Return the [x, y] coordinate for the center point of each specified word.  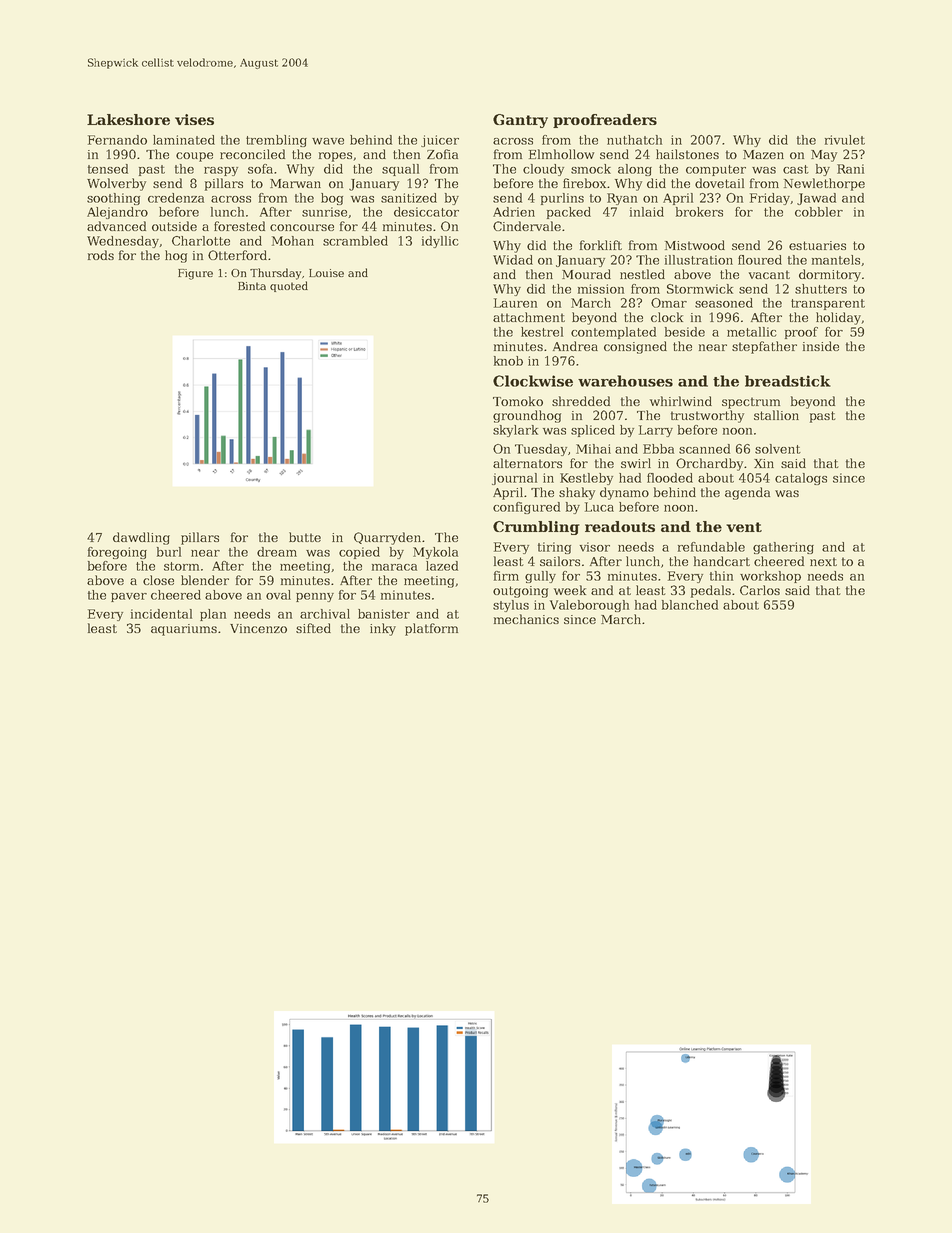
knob [508, 361]
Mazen [763, 154]
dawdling [141, 538]
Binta [252, 286]
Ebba [658, 449]
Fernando [117, 140]
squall [400, 170]
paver [129, 597]
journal [514, 479]
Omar [669, 303]
